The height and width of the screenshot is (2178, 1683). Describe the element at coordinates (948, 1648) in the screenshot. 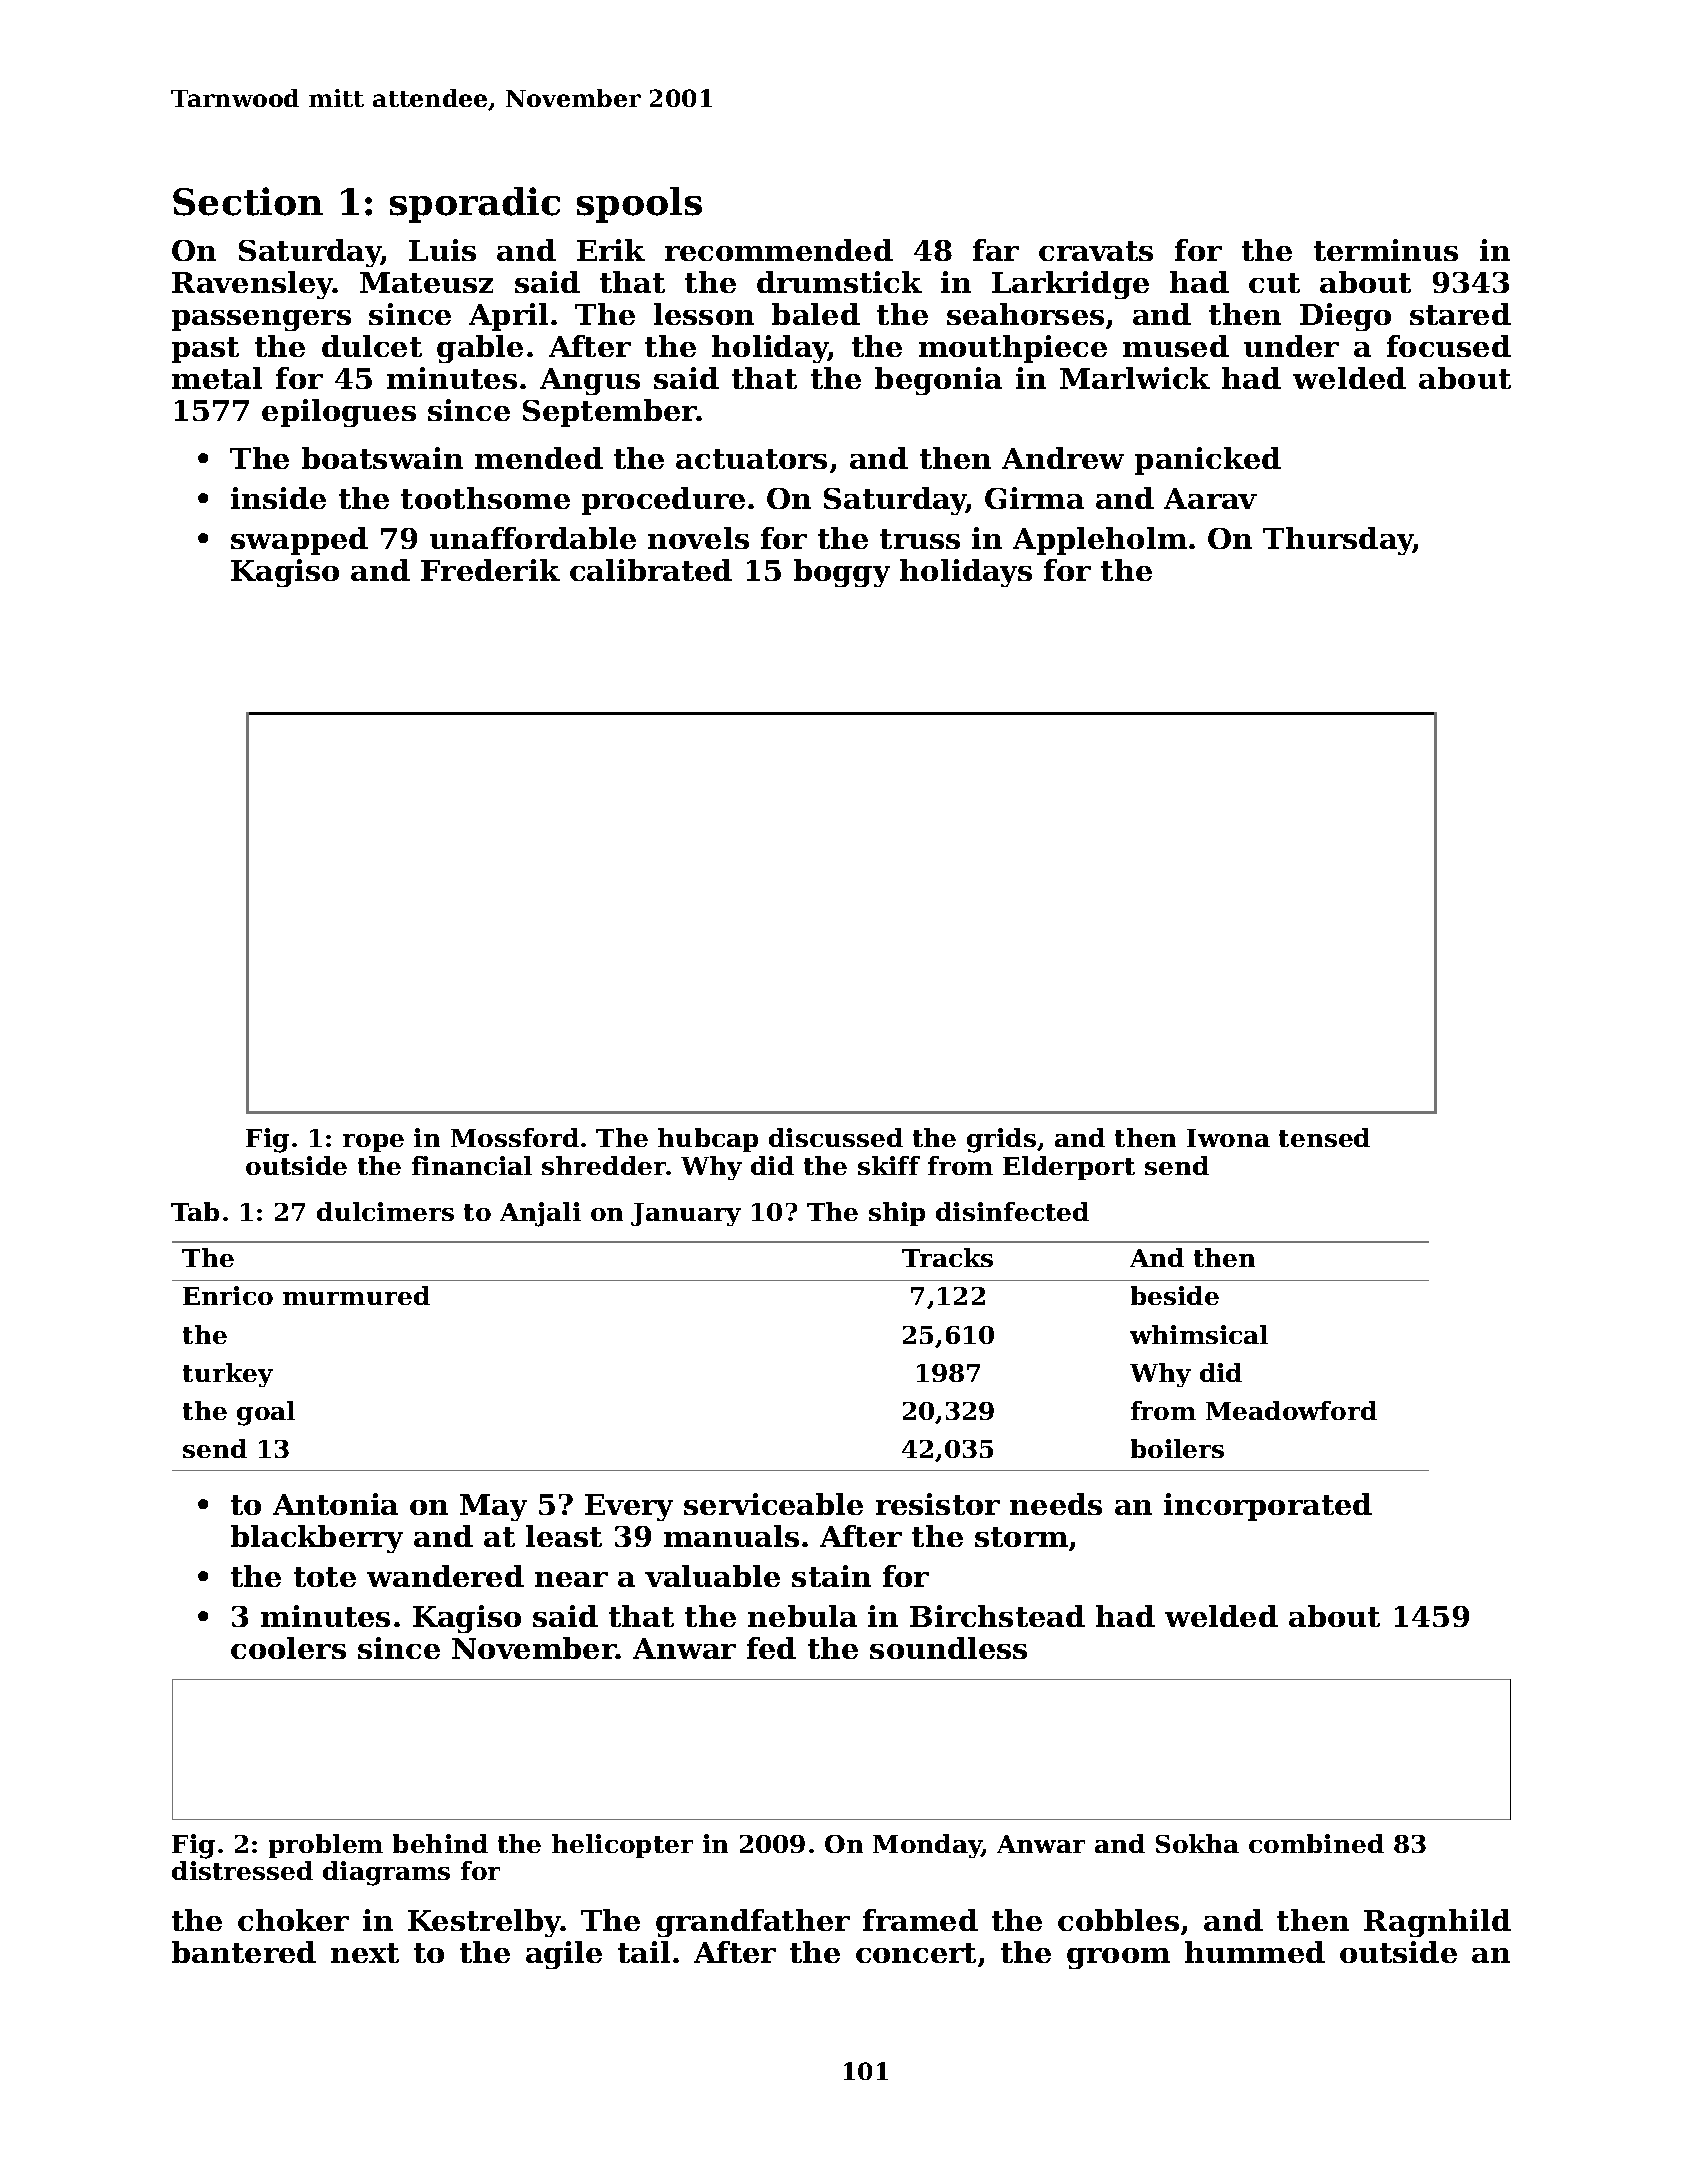

I see `soundless` at that location.
